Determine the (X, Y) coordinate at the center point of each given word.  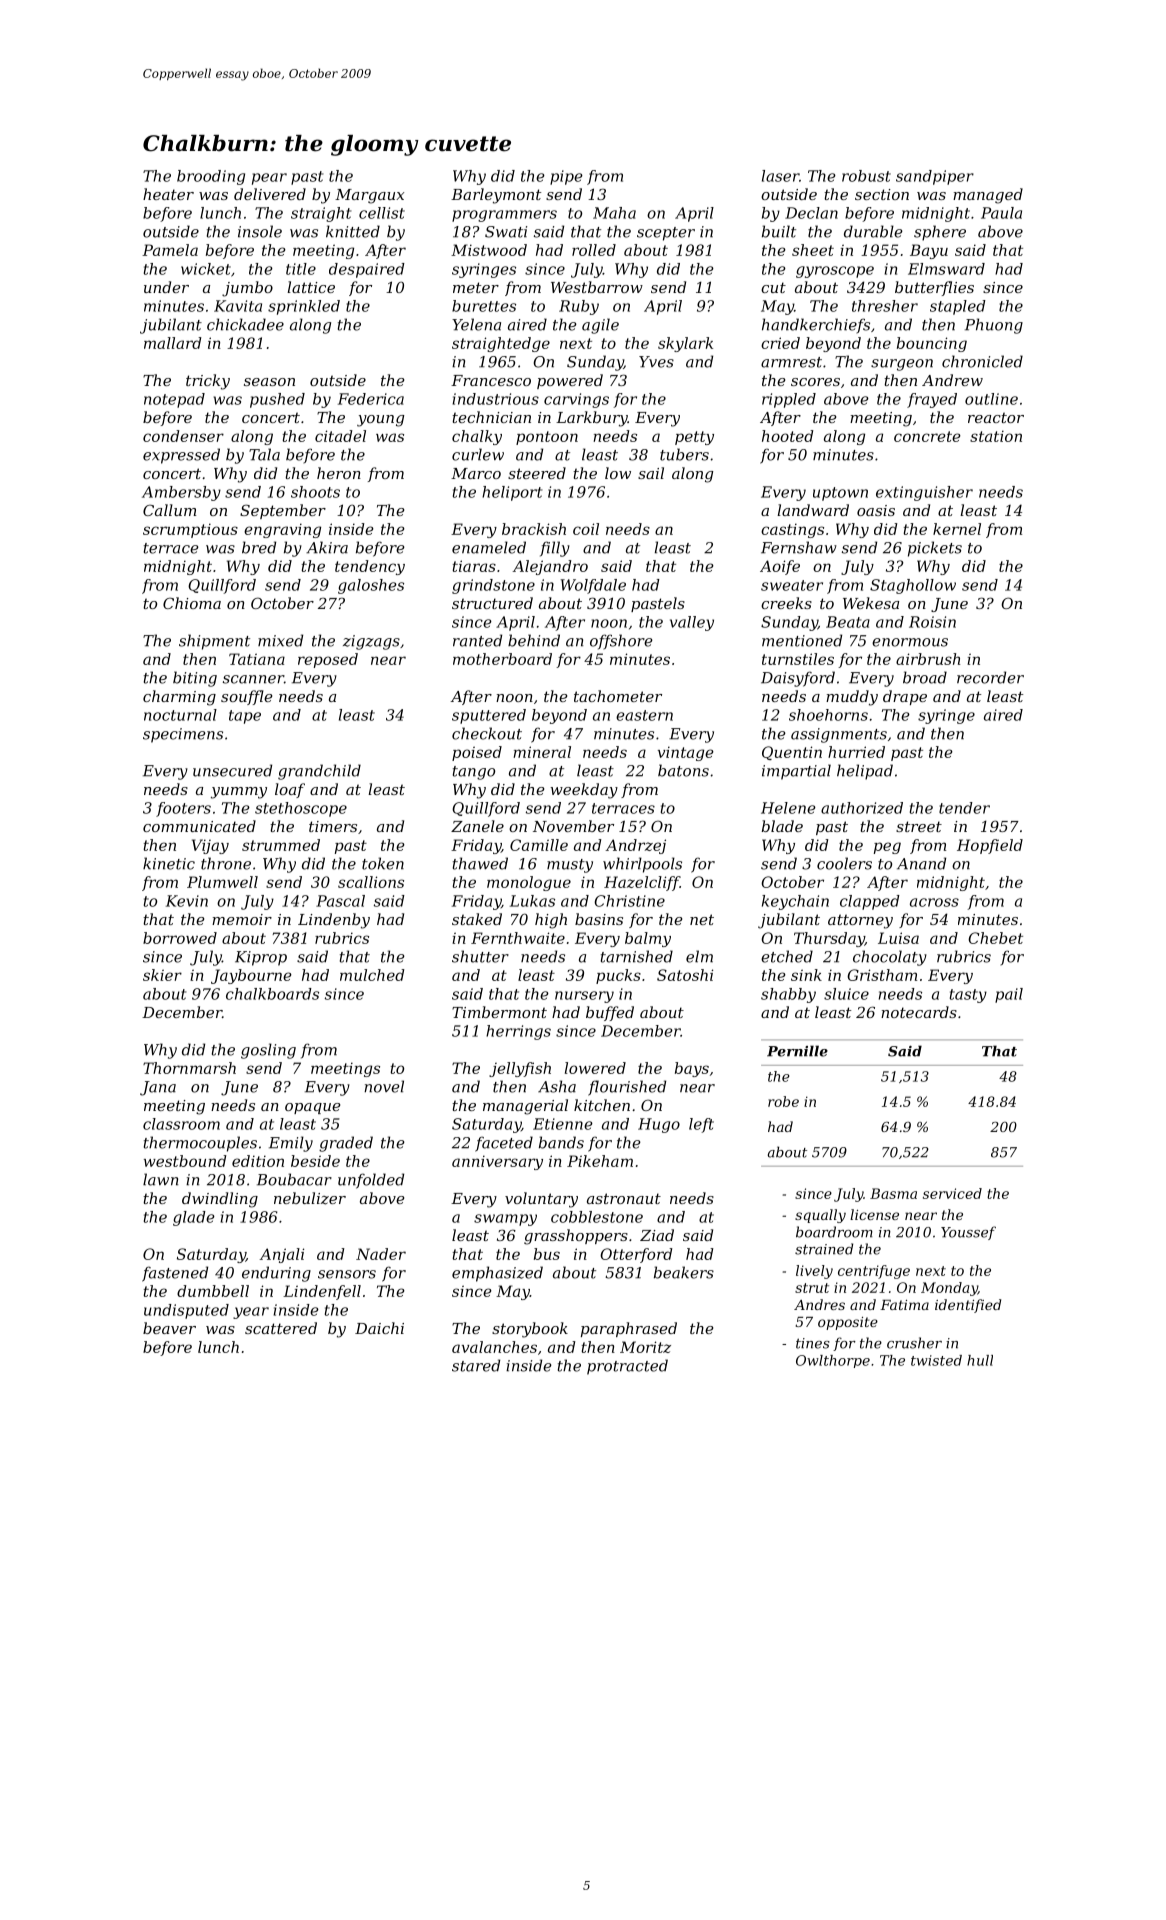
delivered (270, 194)
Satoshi (685, 975)
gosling (268, 1051)
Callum (169, 510)
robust (866, 176)
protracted (627, 1367)
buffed (610, 1013)
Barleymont (496, 196)
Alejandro (550, 567)
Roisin (932, 622)
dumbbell (213, 1291)
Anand (921, 863)
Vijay (210, 846)
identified (968, 1306)
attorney (860, 921)
